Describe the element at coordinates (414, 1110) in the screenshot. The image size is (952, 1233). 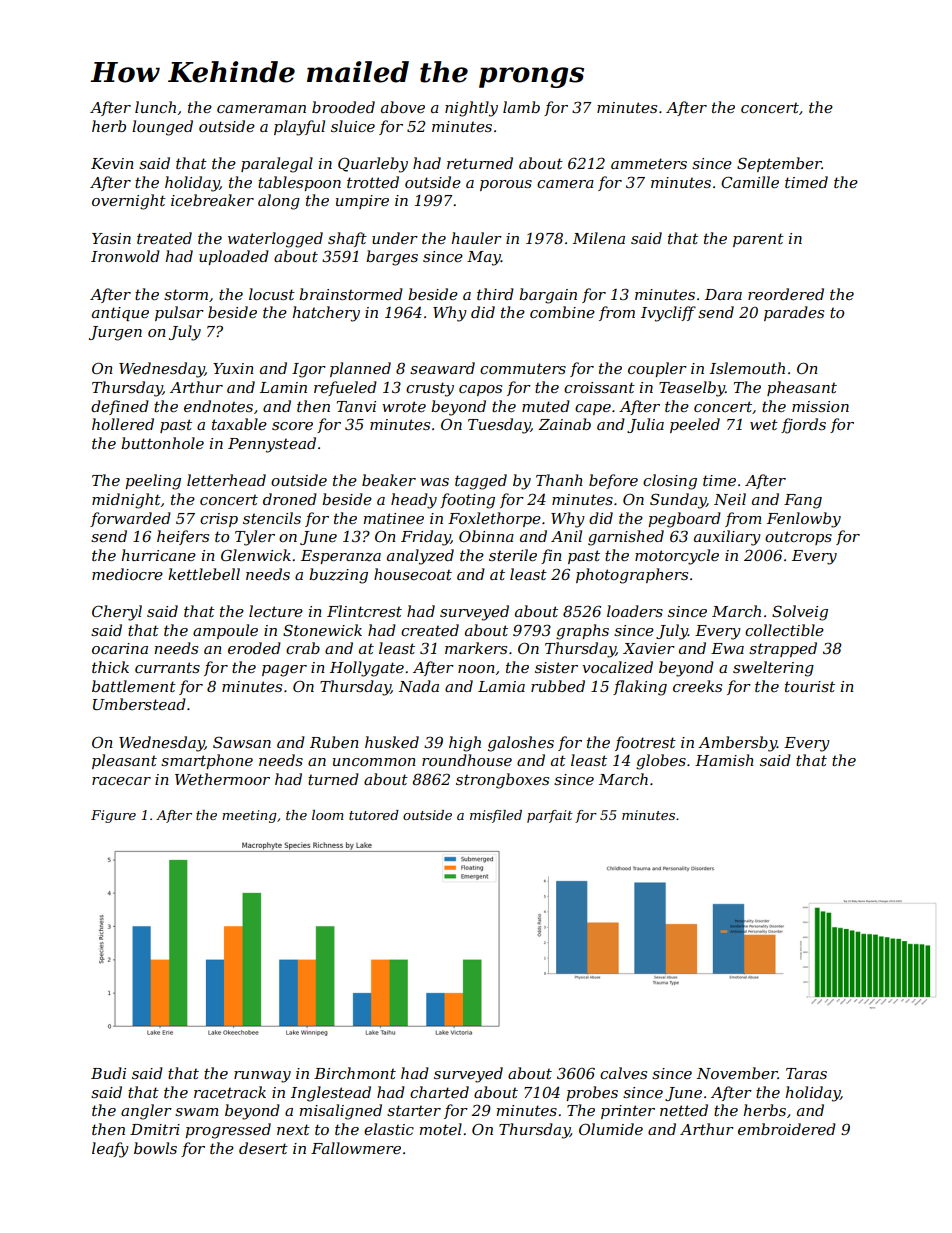
I see `starter` at that location.
